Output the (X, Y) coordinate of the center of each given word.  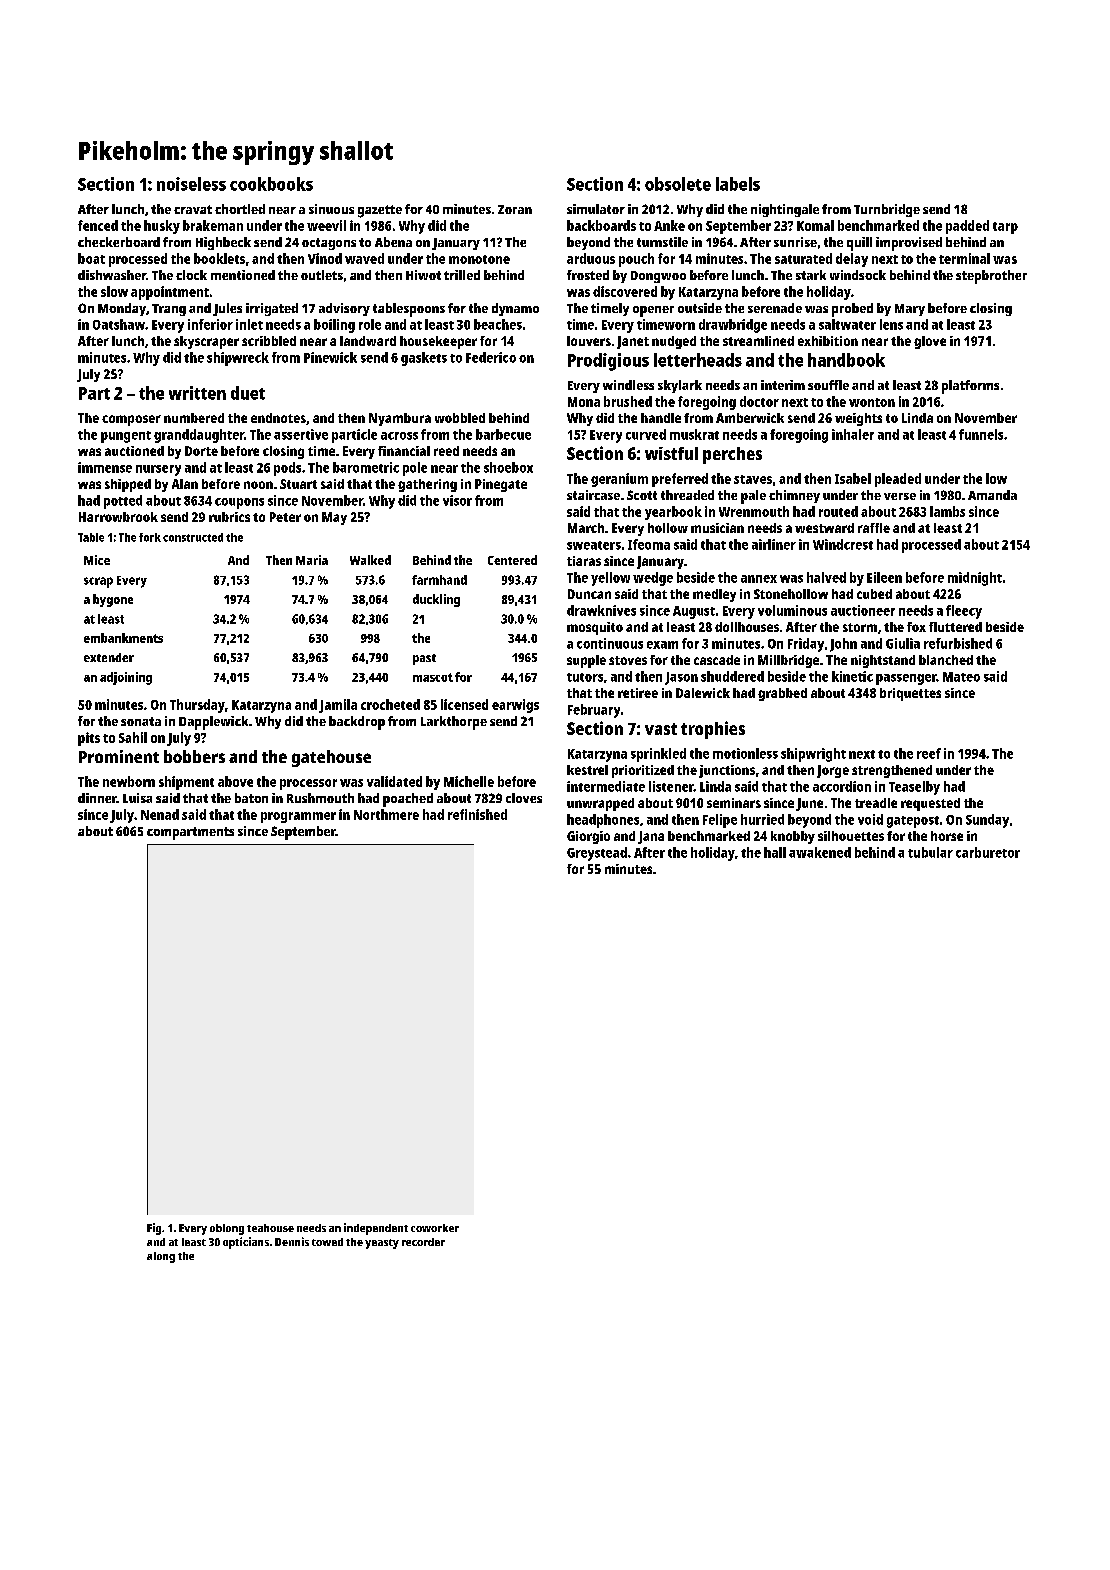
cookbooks (271, 184)
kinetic (852, 676)
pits (89, 739)
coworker (435, 1228)
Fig (154, 1229)
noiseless (191, 184)
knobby (793, 837)
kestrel (587, 770)
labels (738, 184)
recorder (423, 1242)
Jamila (338, 706)
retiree (638, 693)
